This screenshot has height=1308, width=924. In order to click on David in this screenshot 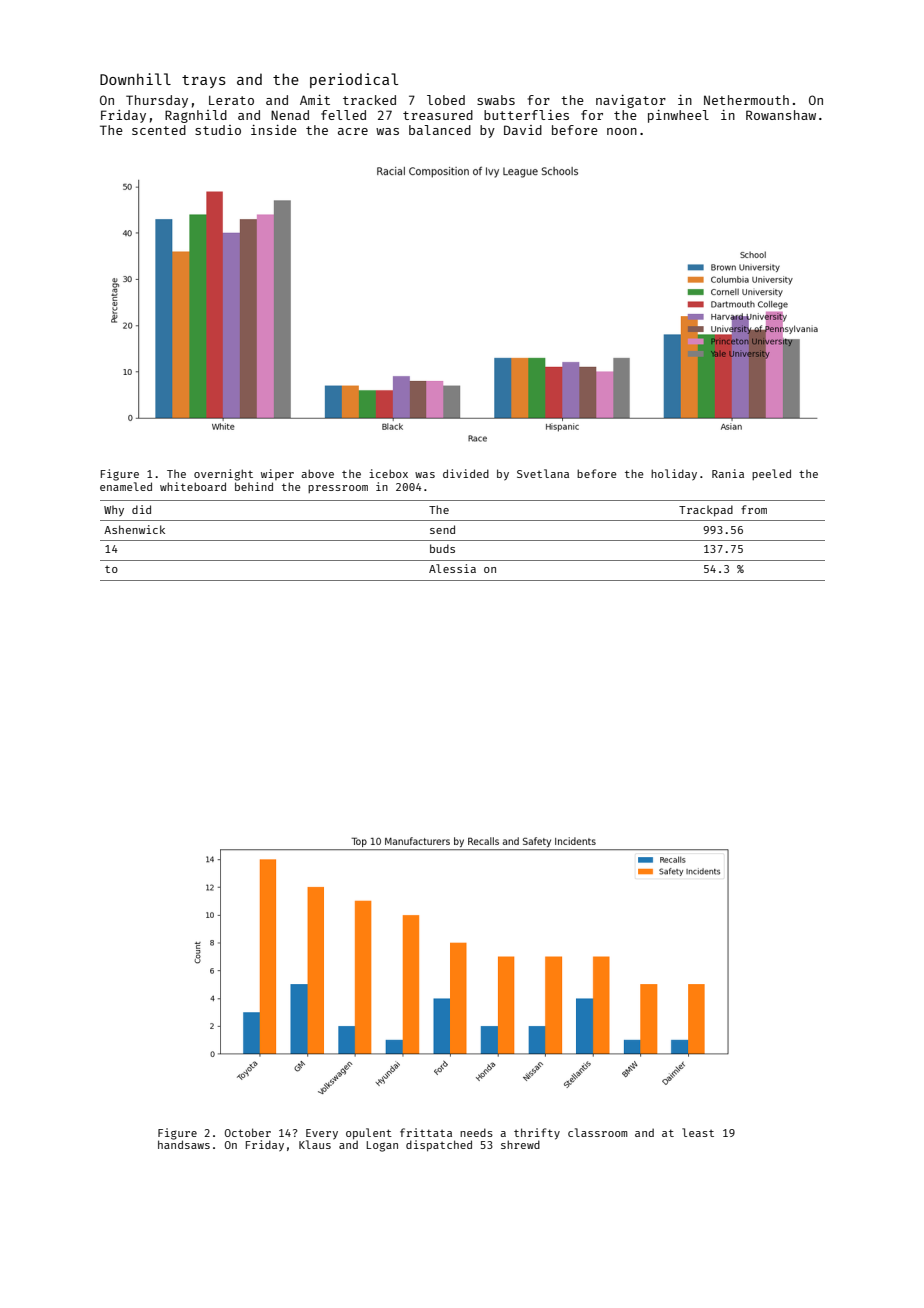, I will do `click(523, 130)`.
